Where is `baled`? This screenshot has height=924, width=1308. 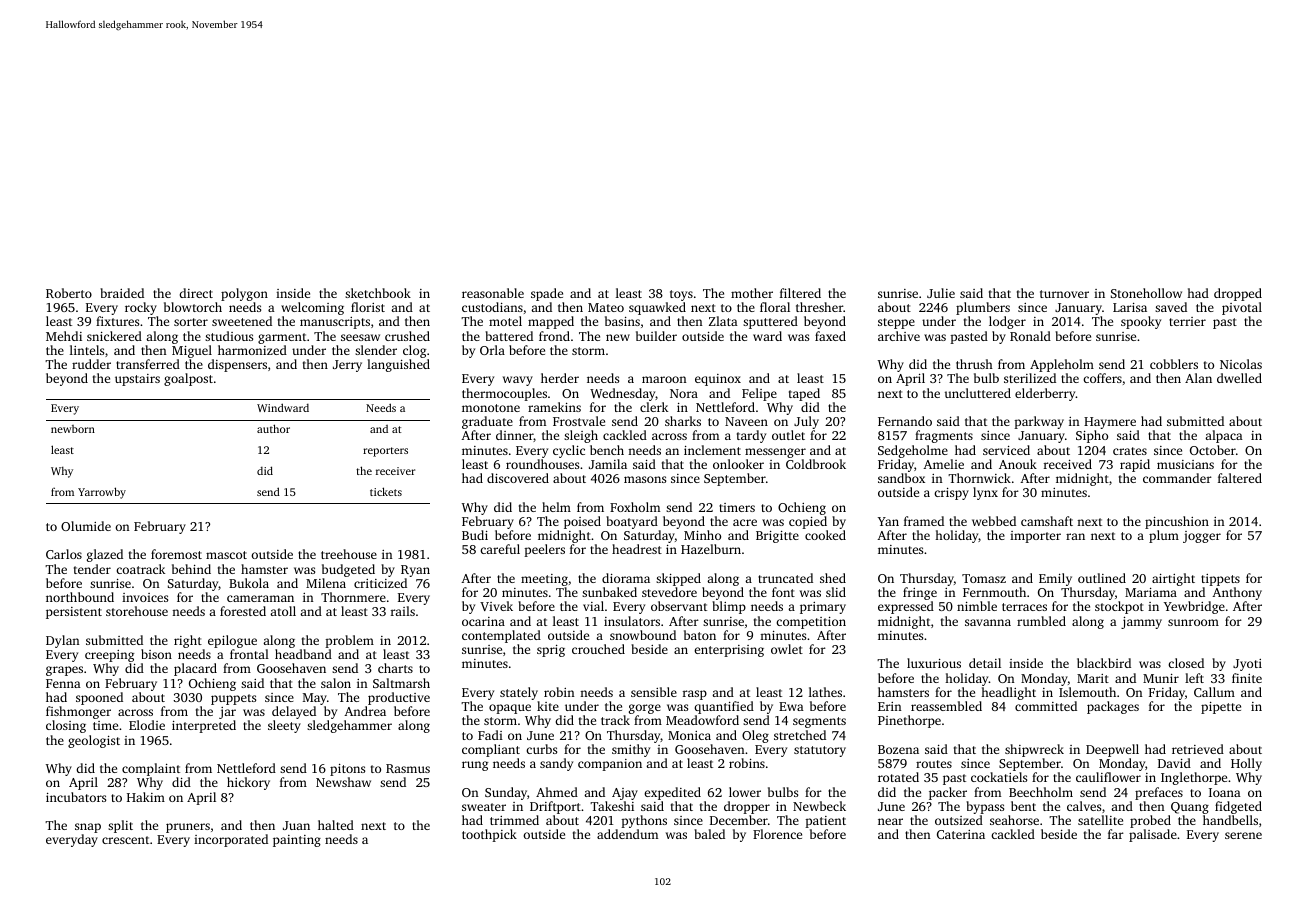 baled is located at coordinates (709, 834).
